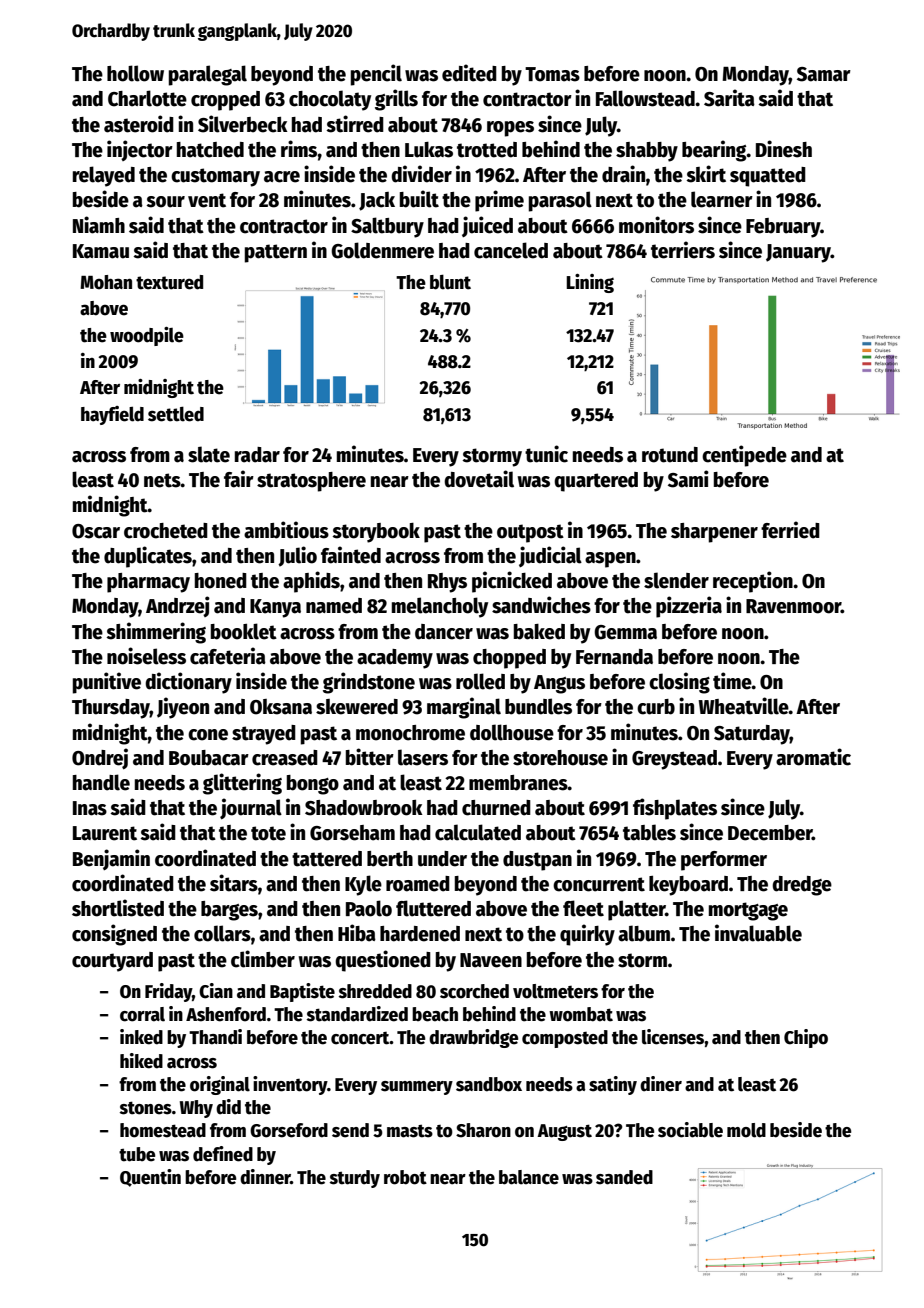 This page has height=1308, width=924. I want to click on fair, so click(239, 479).
